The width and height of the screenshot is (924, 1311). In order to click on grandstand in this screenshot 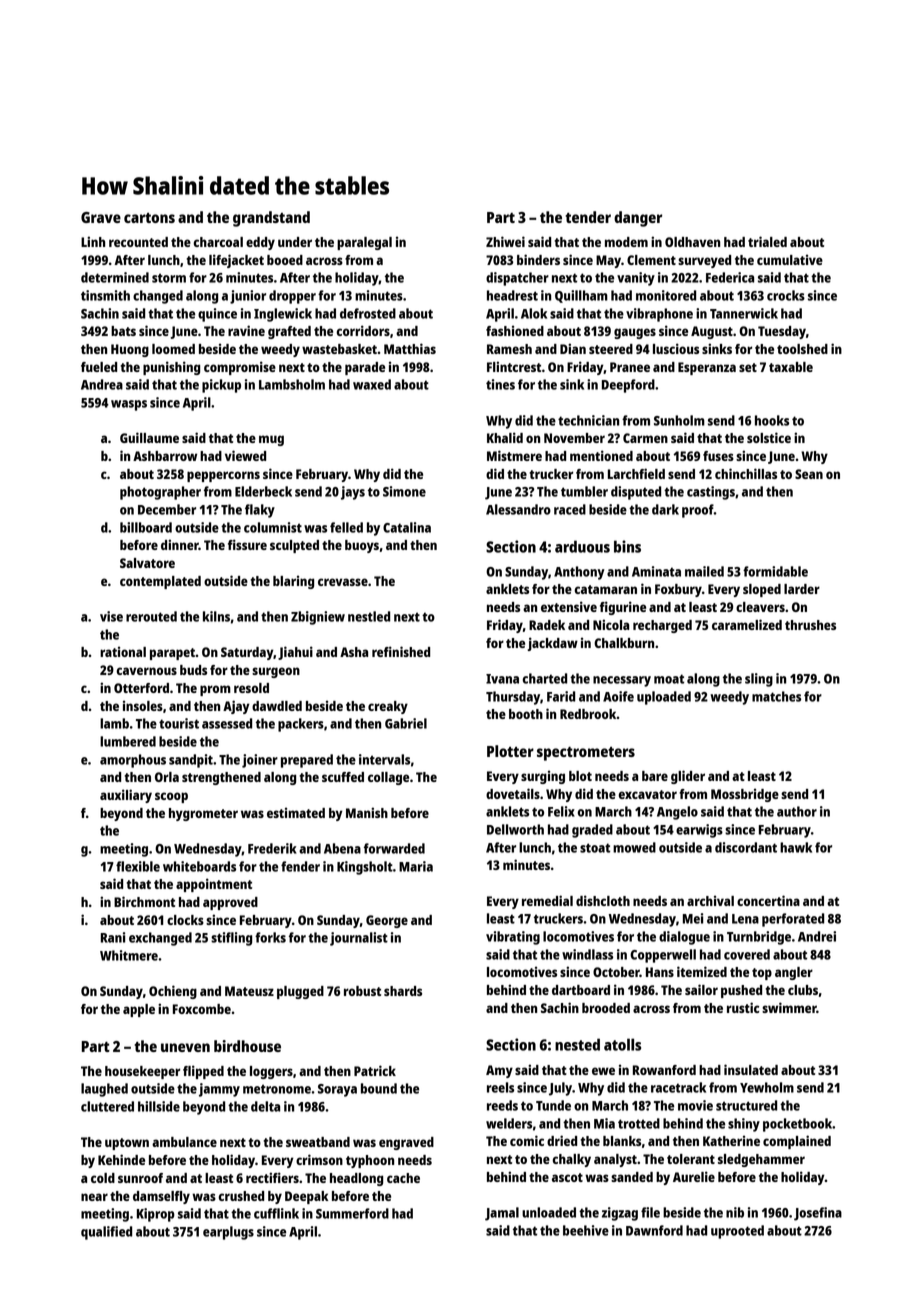, I will do `click(271, 219)`.
